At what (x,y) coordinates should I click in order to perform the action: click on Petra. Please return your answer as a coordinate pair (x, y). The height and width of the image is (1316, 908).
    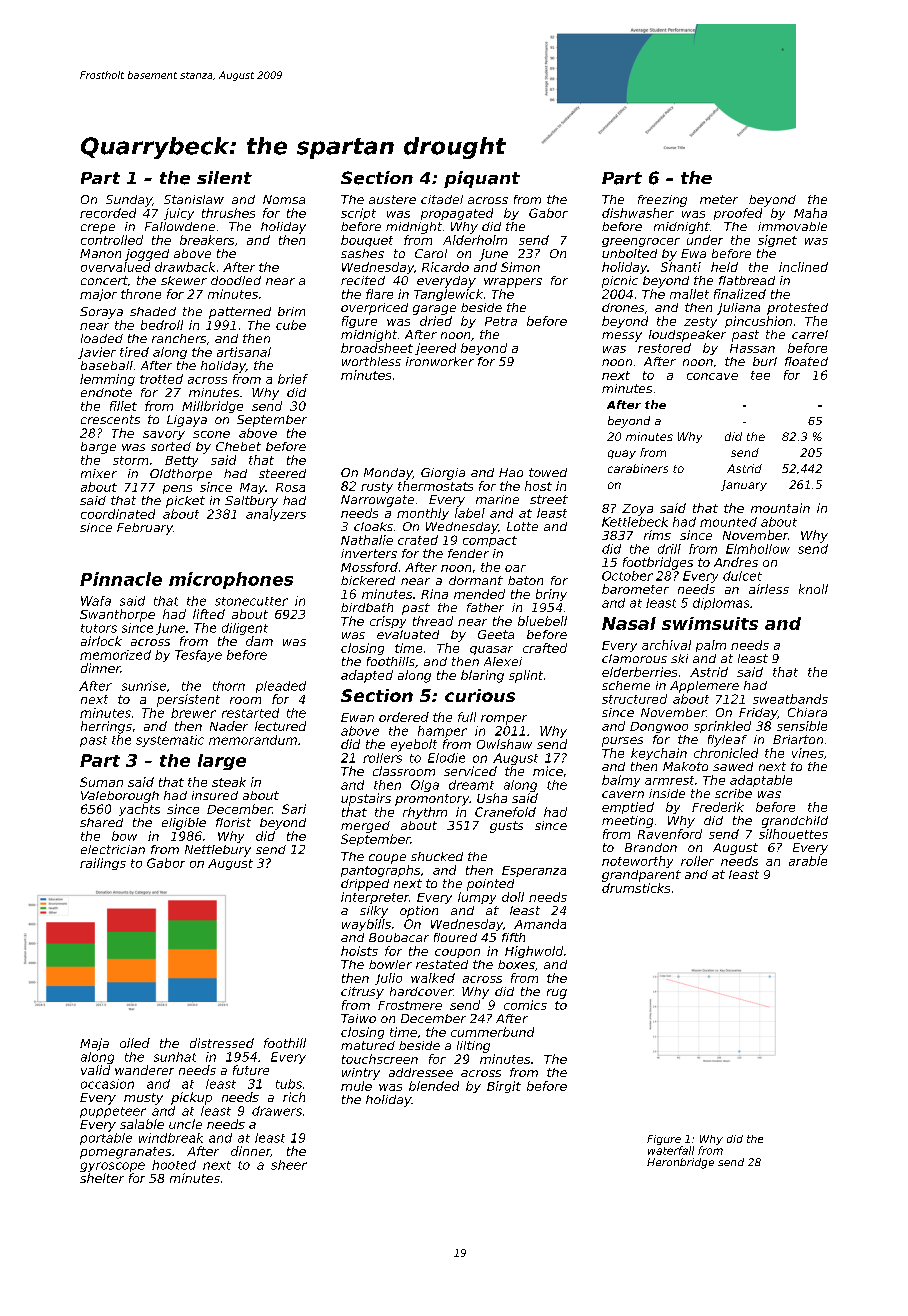
    Looking at the image, I should click on (501, 321).
